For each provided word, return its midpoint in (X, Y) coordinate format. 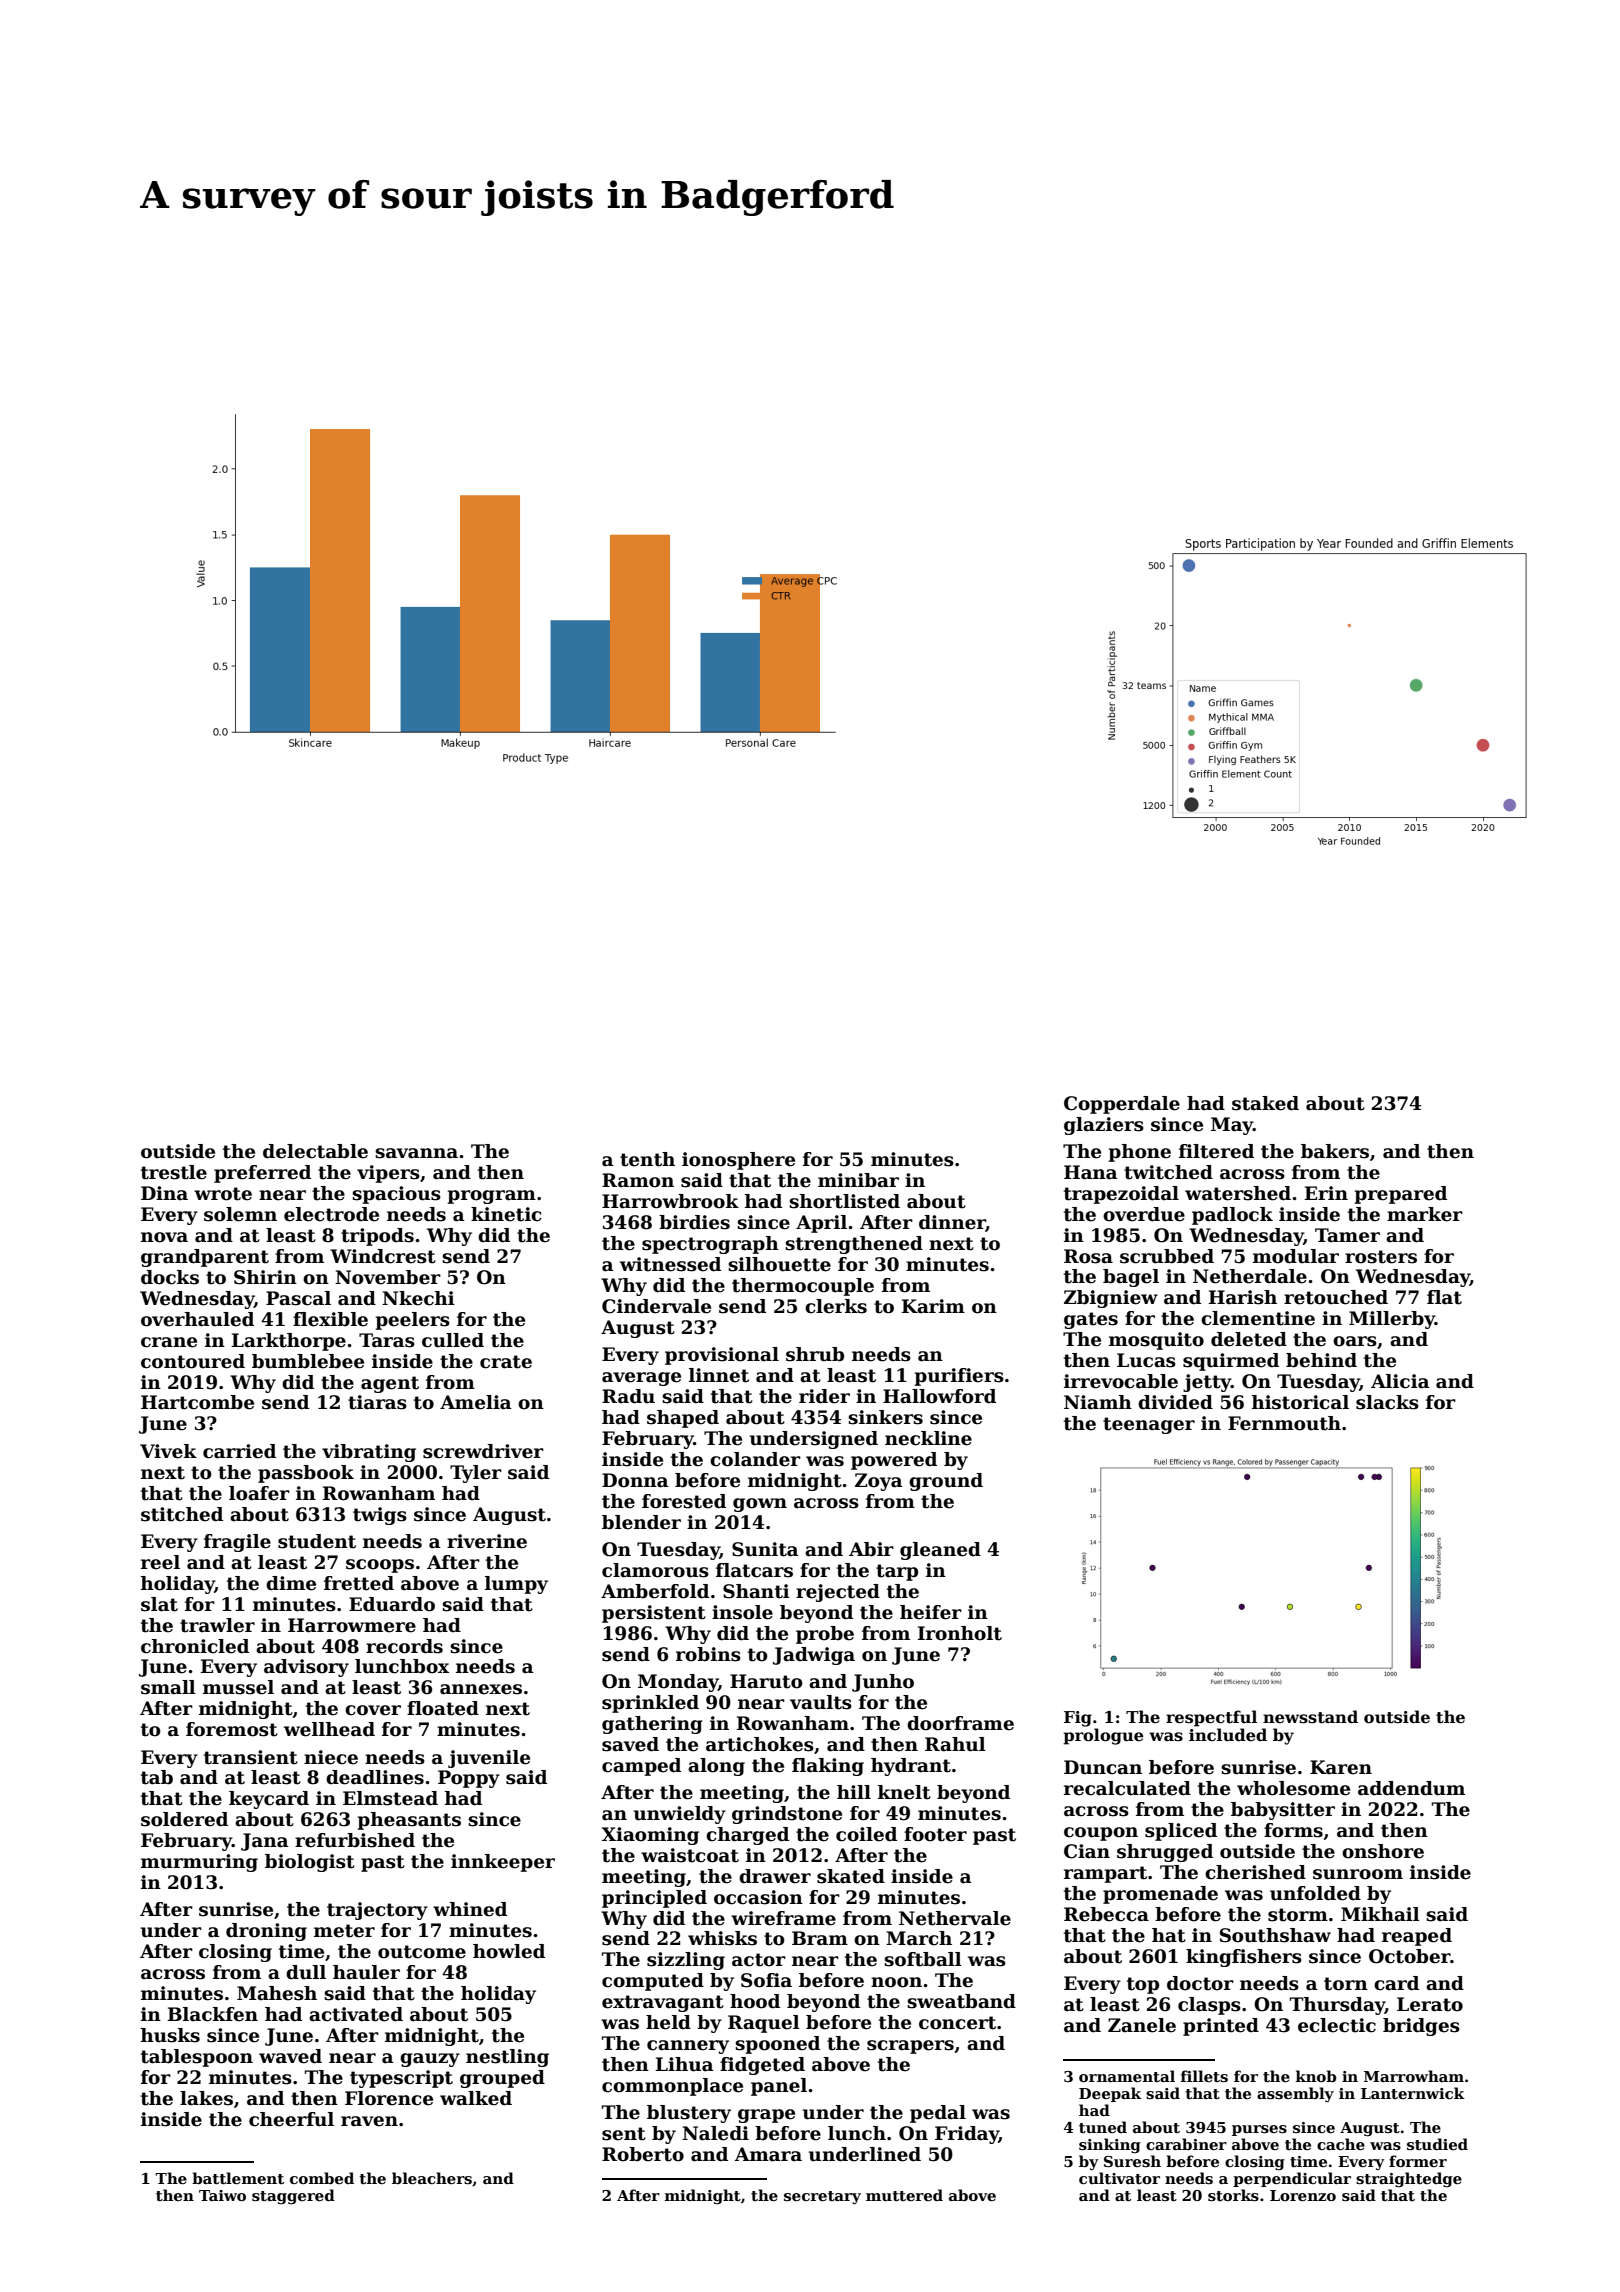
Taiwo (222, 2195)
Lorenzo (1303, 2195)
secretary (822, 2197)
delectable (315, 1151)
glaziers (1104, 1126)
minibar (858, 1180)
